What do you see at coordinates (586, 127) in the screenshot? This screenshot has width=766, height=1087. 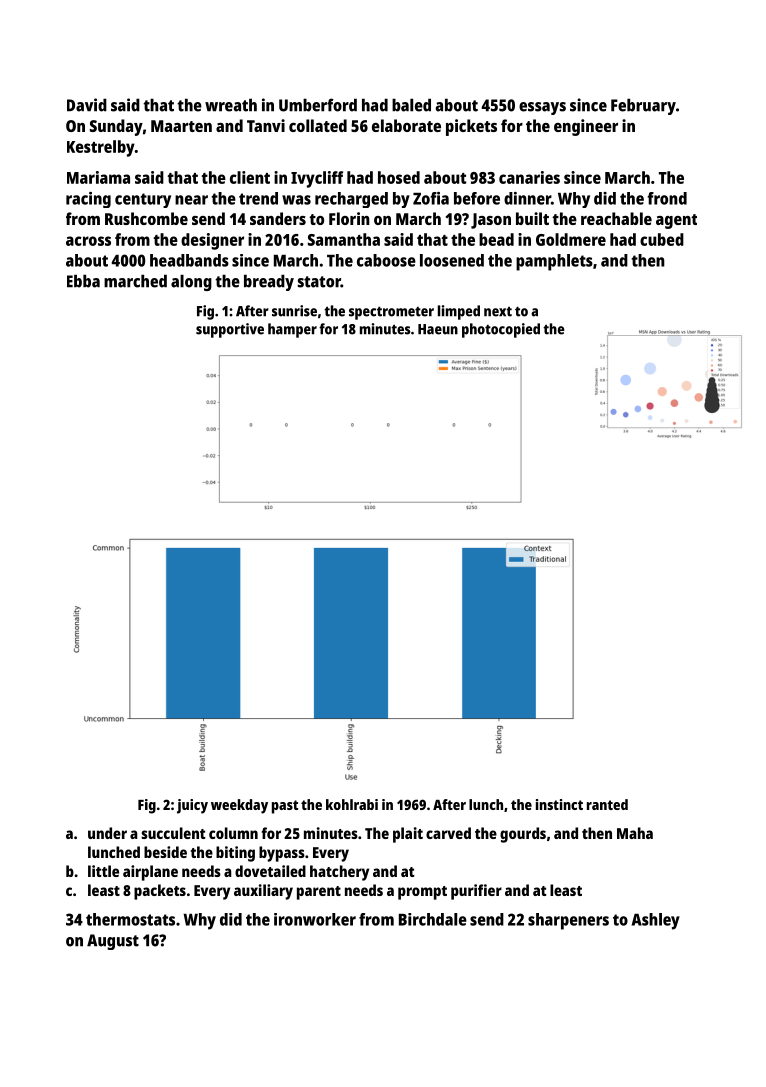 I see `engineer` at bounding box center [586, 127].
